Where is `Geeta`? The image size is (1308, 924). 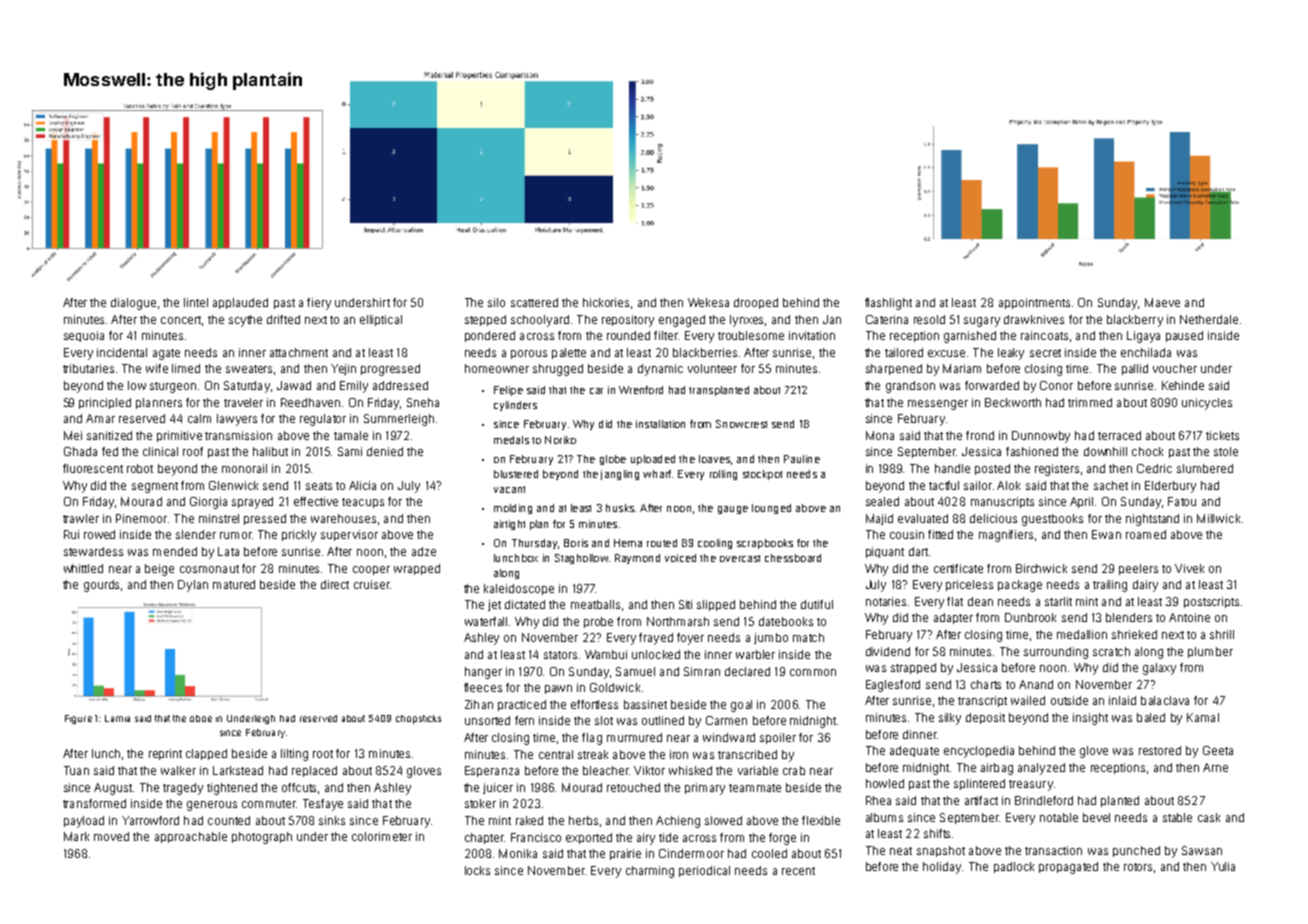
Geeta is located at coordinates (1218, 750).
